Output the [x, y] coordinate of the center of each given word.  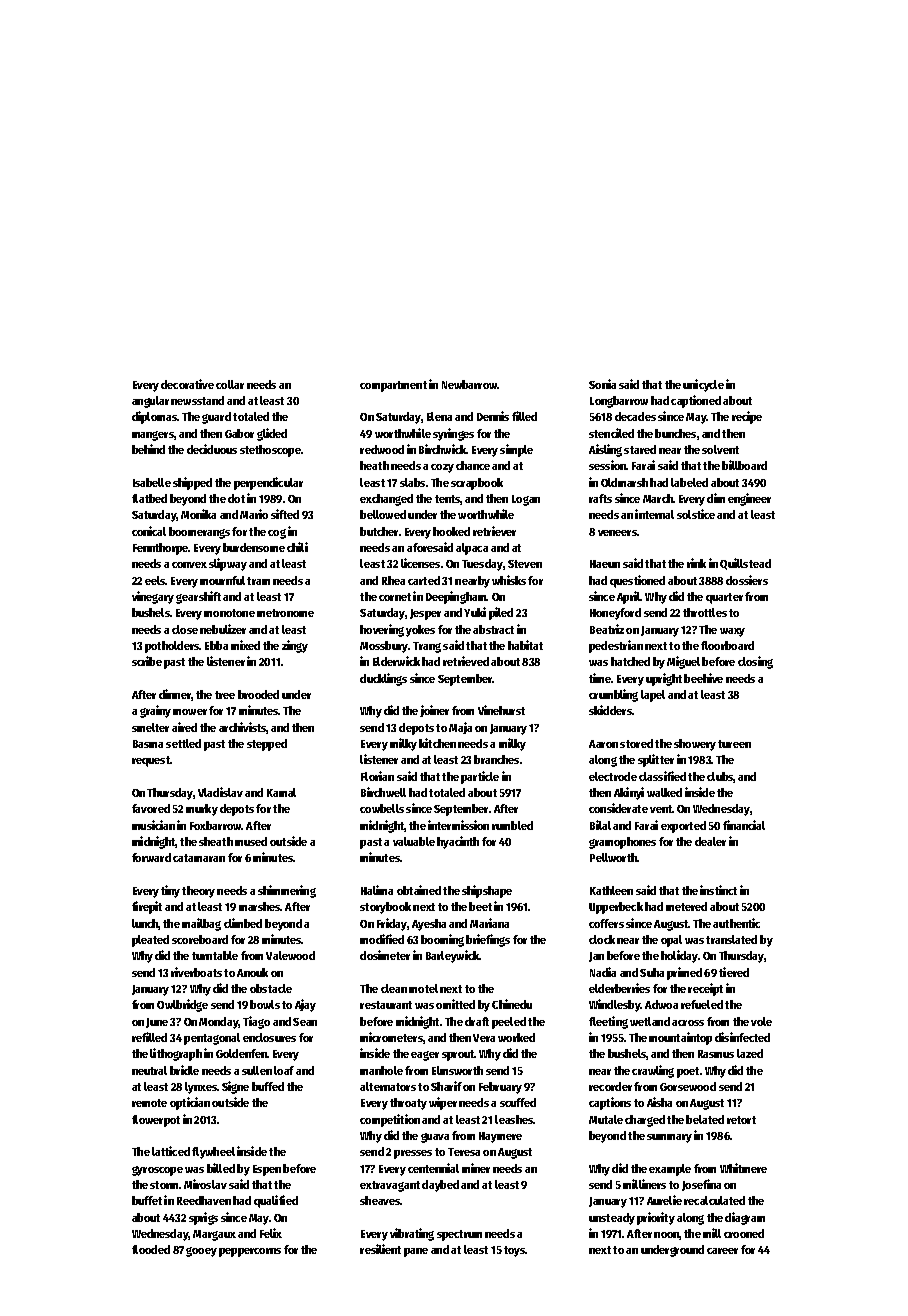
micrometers [391, 1037]
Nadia [603, 972]
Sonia [602, 384]
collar [230, 384]
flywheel [213, 1153]
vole [761, 1021]
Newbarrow [470, 384]
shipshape [487, 891]
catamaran [199, 858]
